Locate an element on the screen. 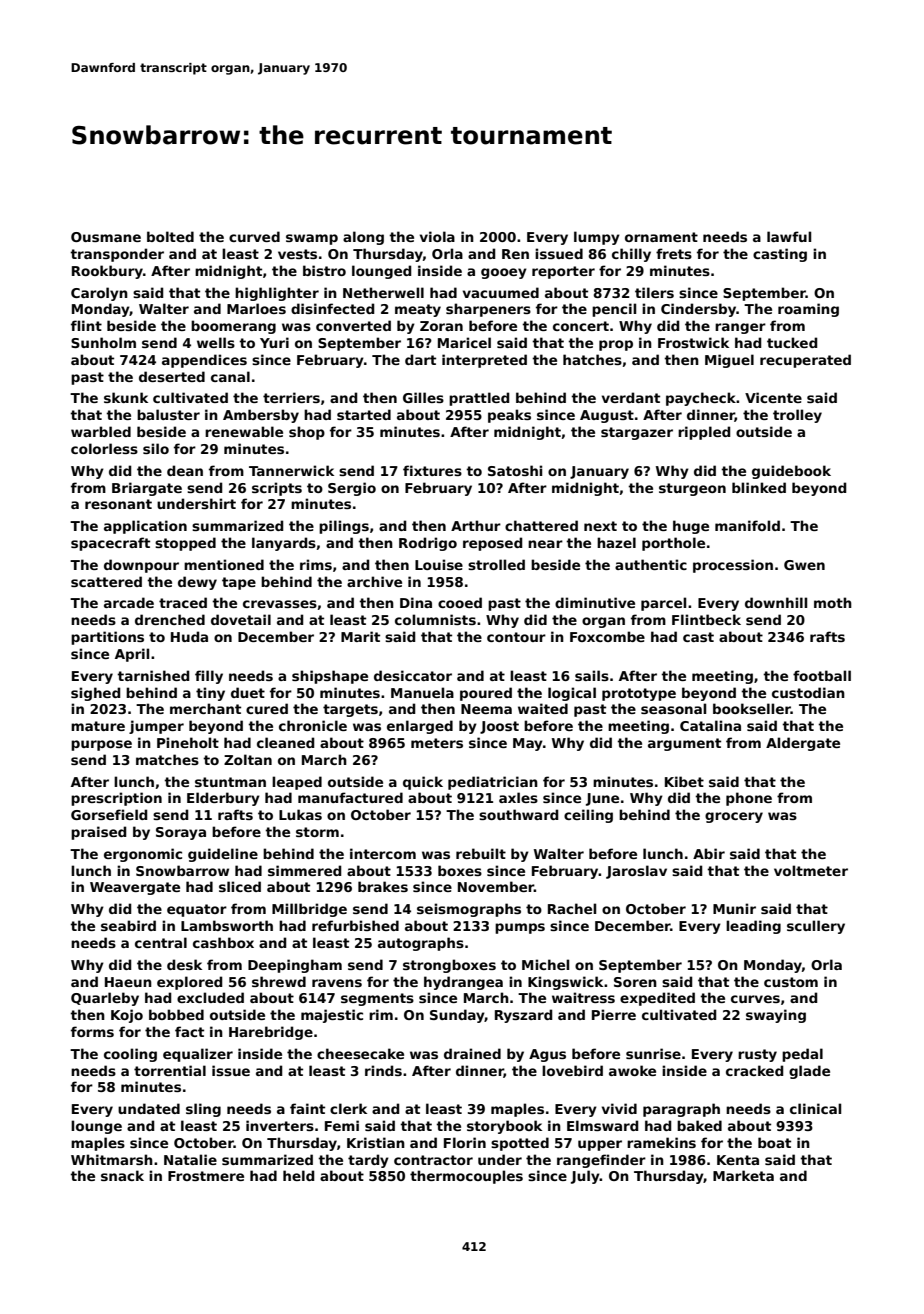  lanyards is located at coordinates (284, 544).
